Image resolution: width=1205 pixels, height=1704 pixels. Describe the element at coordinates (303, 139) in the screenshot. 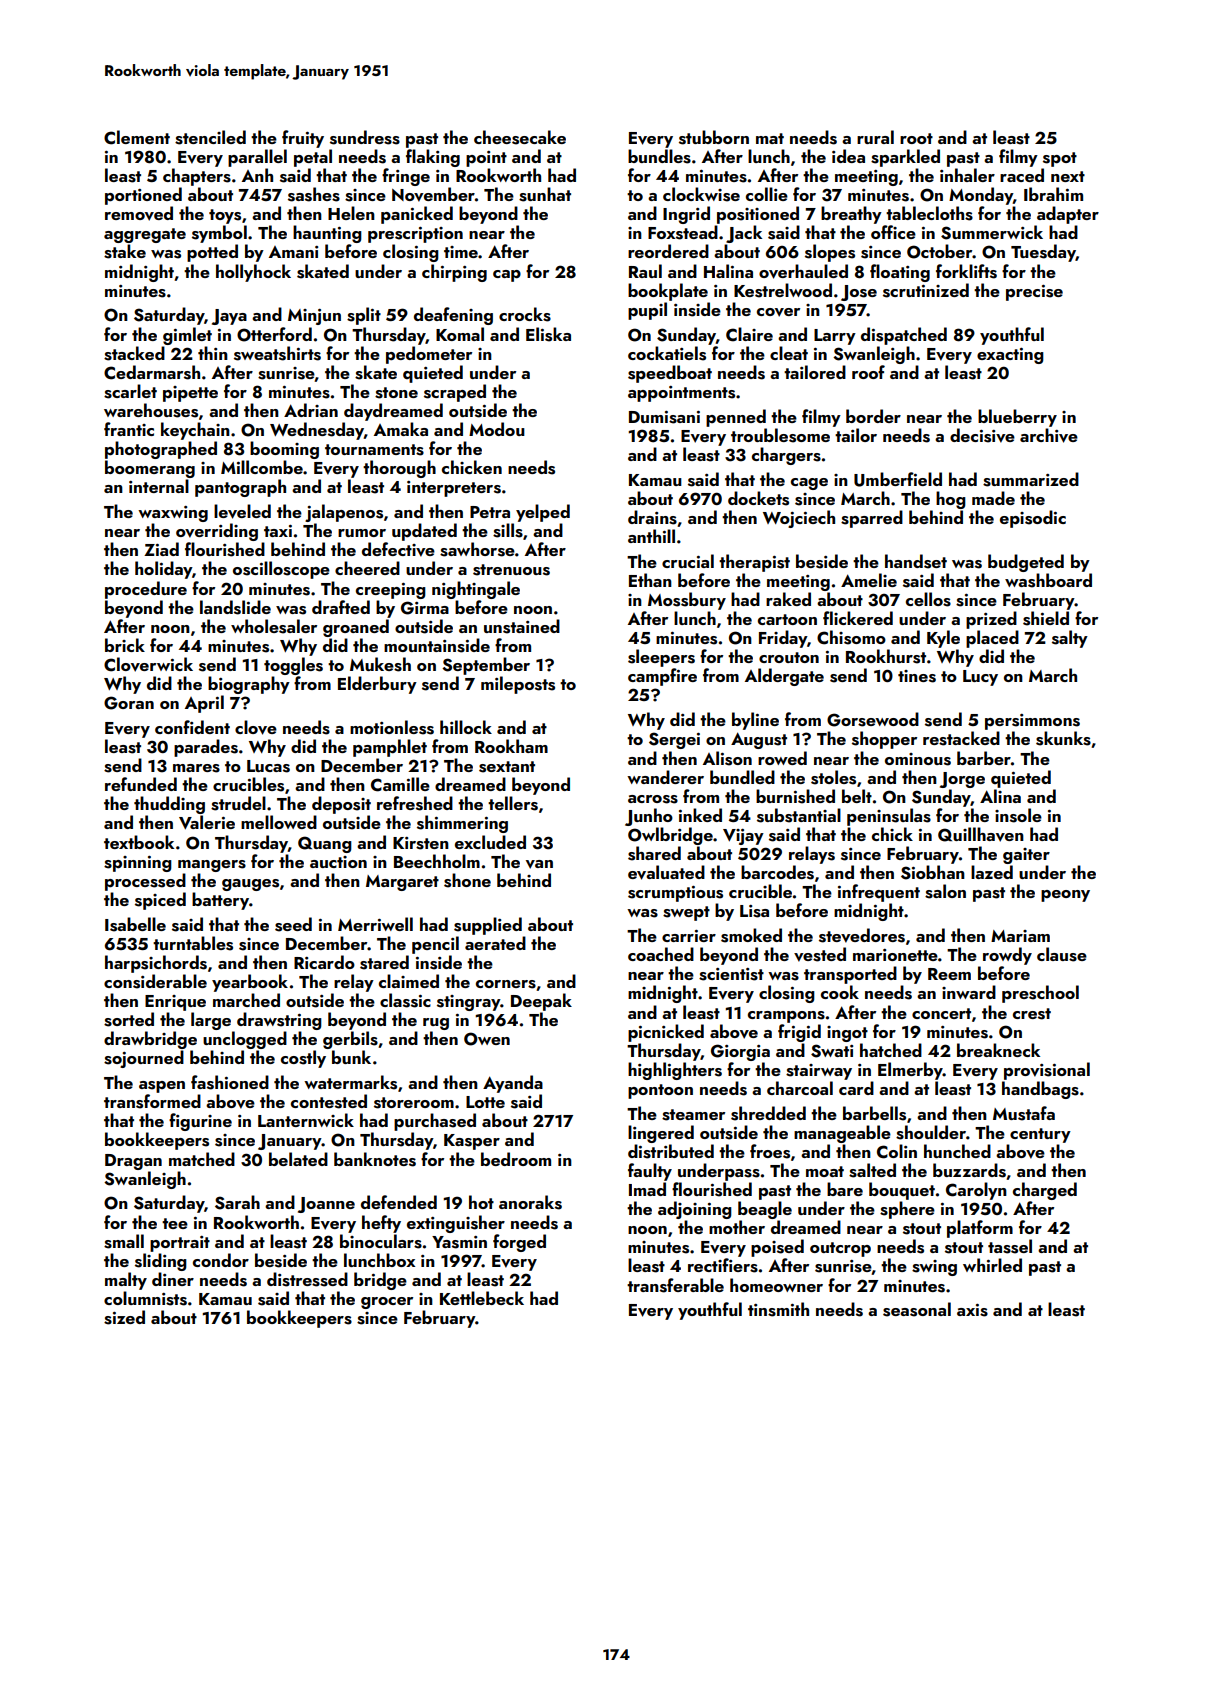

I see `fruity` at that location.
